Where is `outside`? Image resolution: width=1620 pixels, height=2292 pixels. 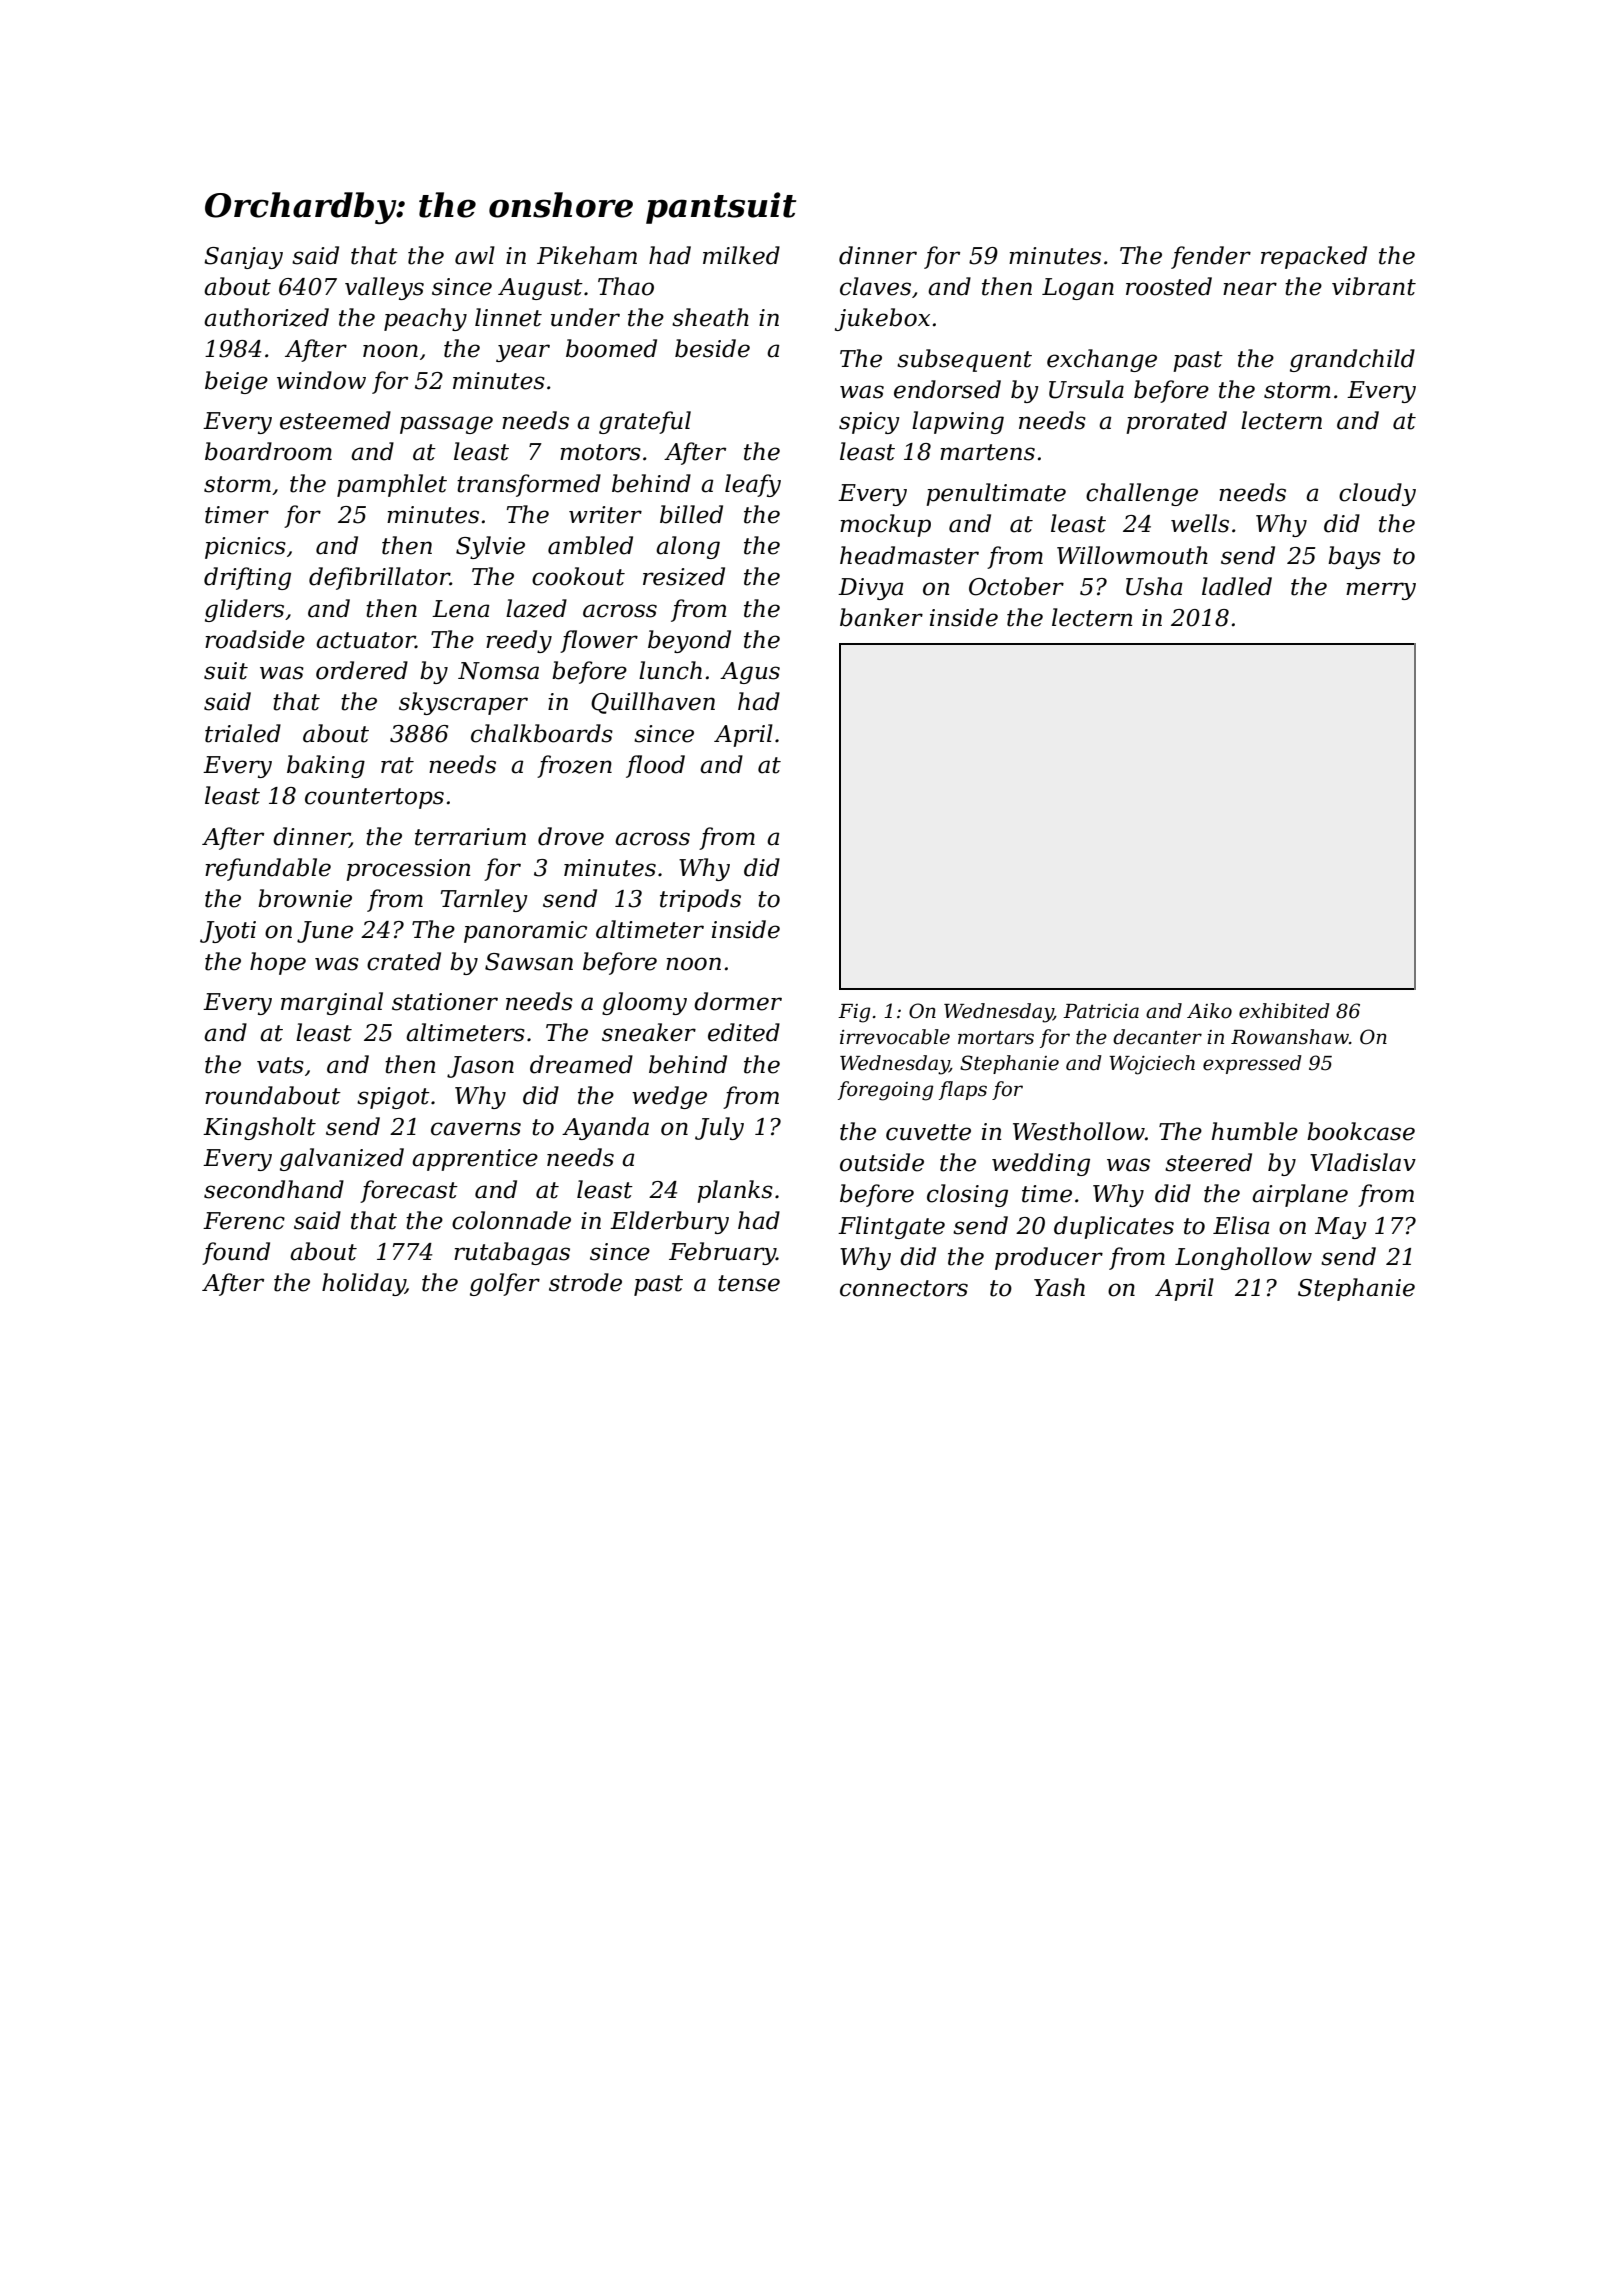
outside is located at coordinates (882, 1162).
